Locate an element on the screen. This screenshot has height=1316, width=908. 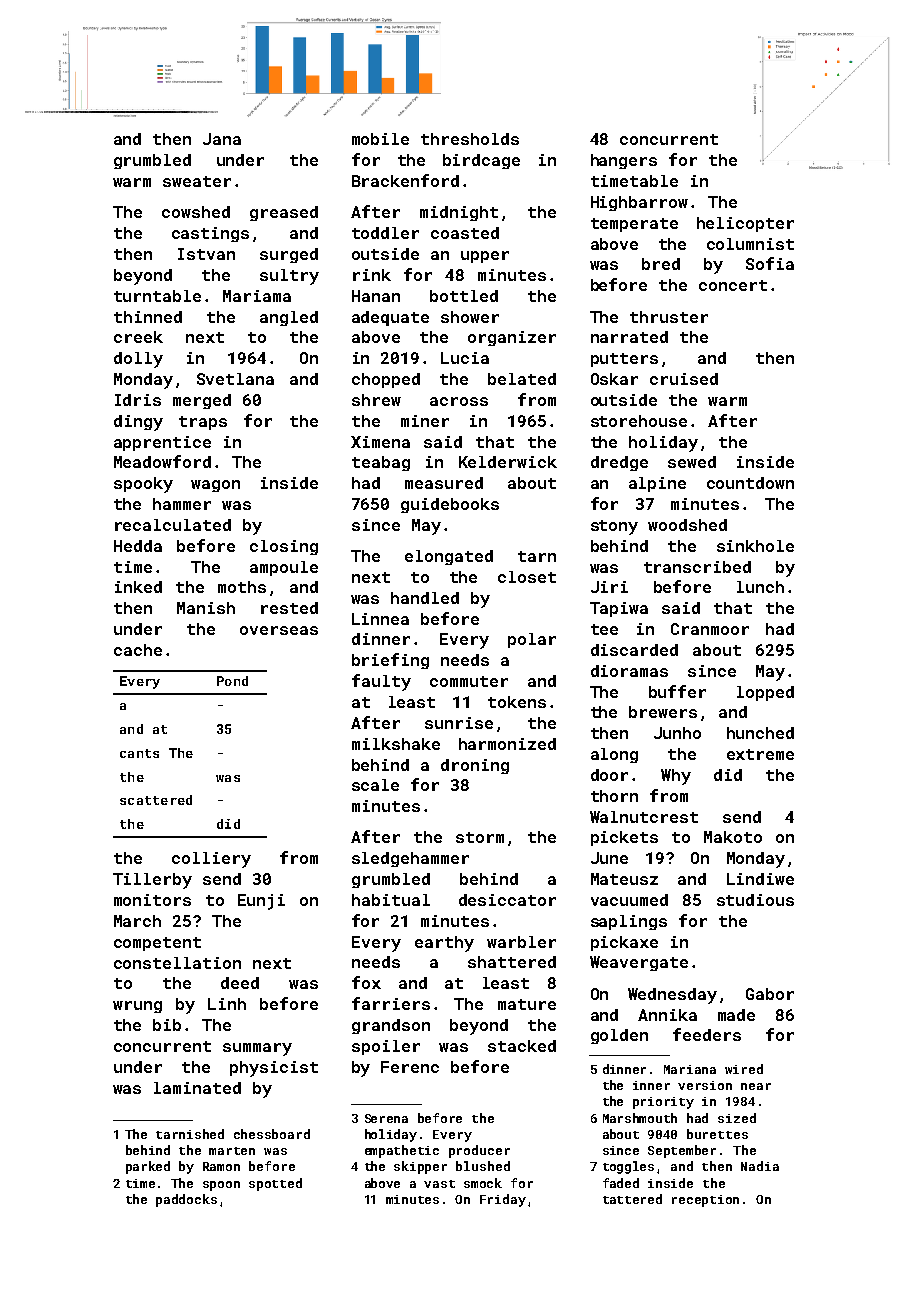
vast is located at coordinates (439, 1184).
